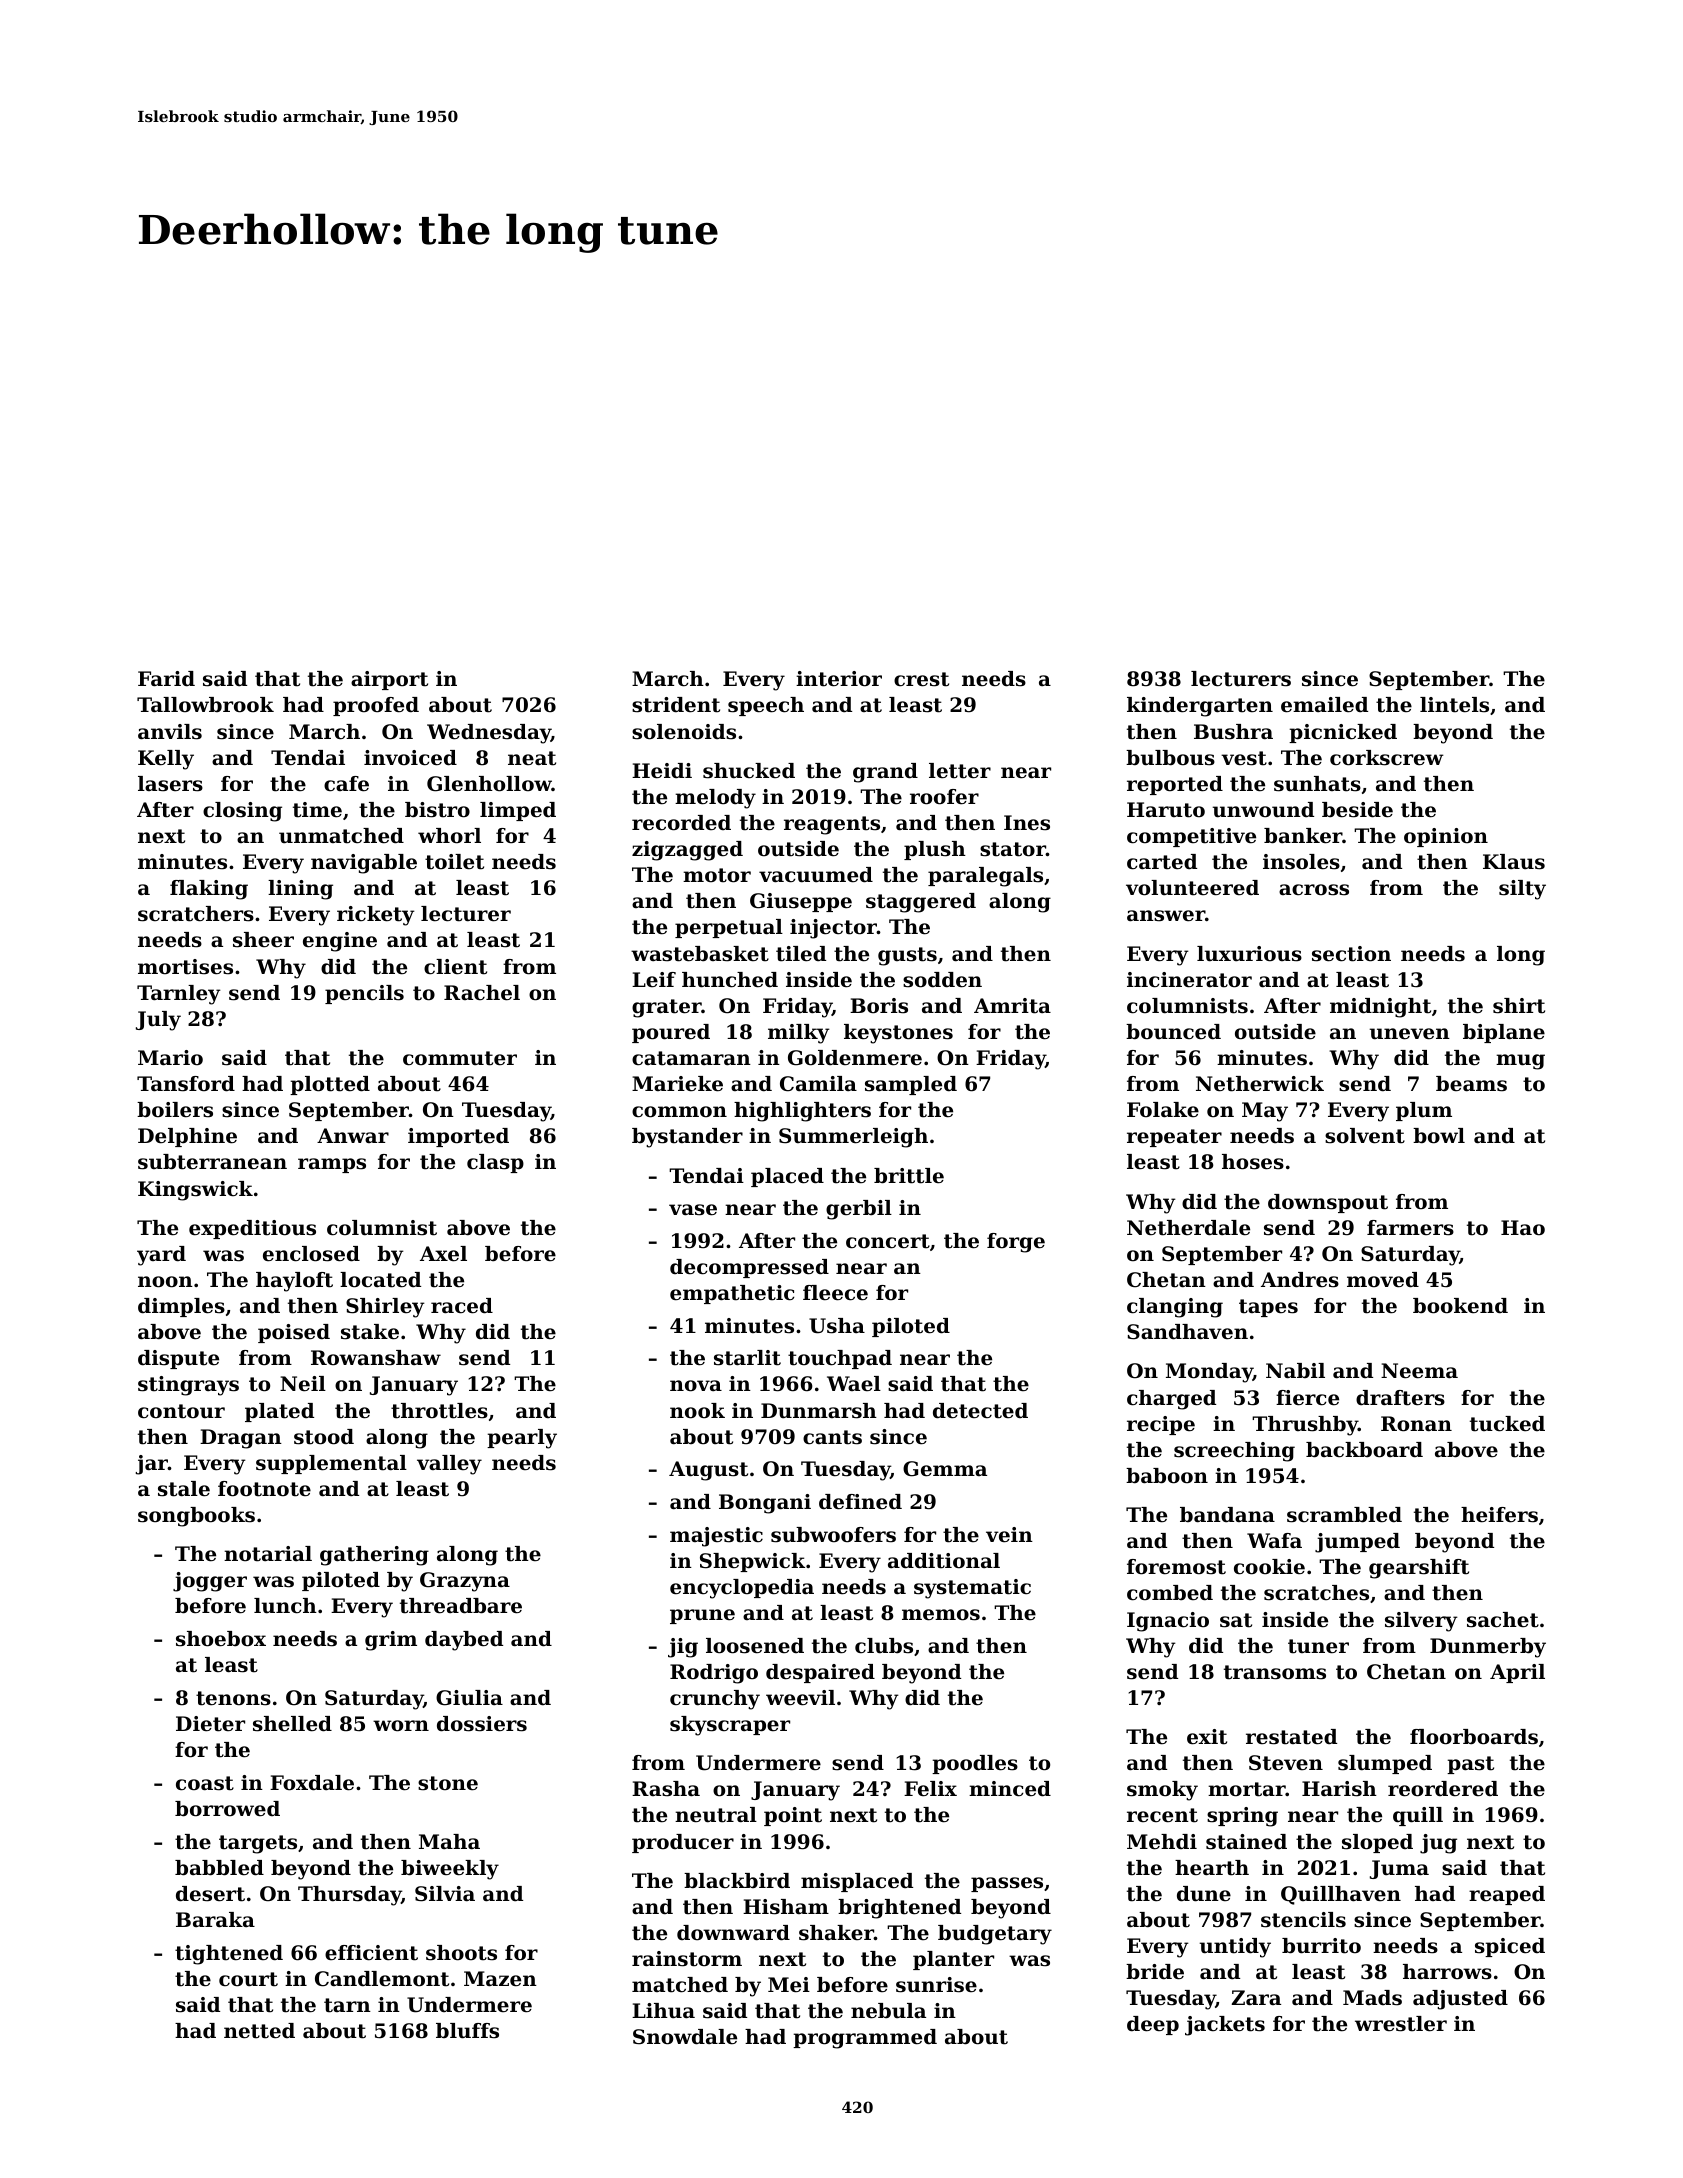  What do you see at coordinates (1324, 705) in the image?
I see `emailed` at bounding box center [1324, 705].
